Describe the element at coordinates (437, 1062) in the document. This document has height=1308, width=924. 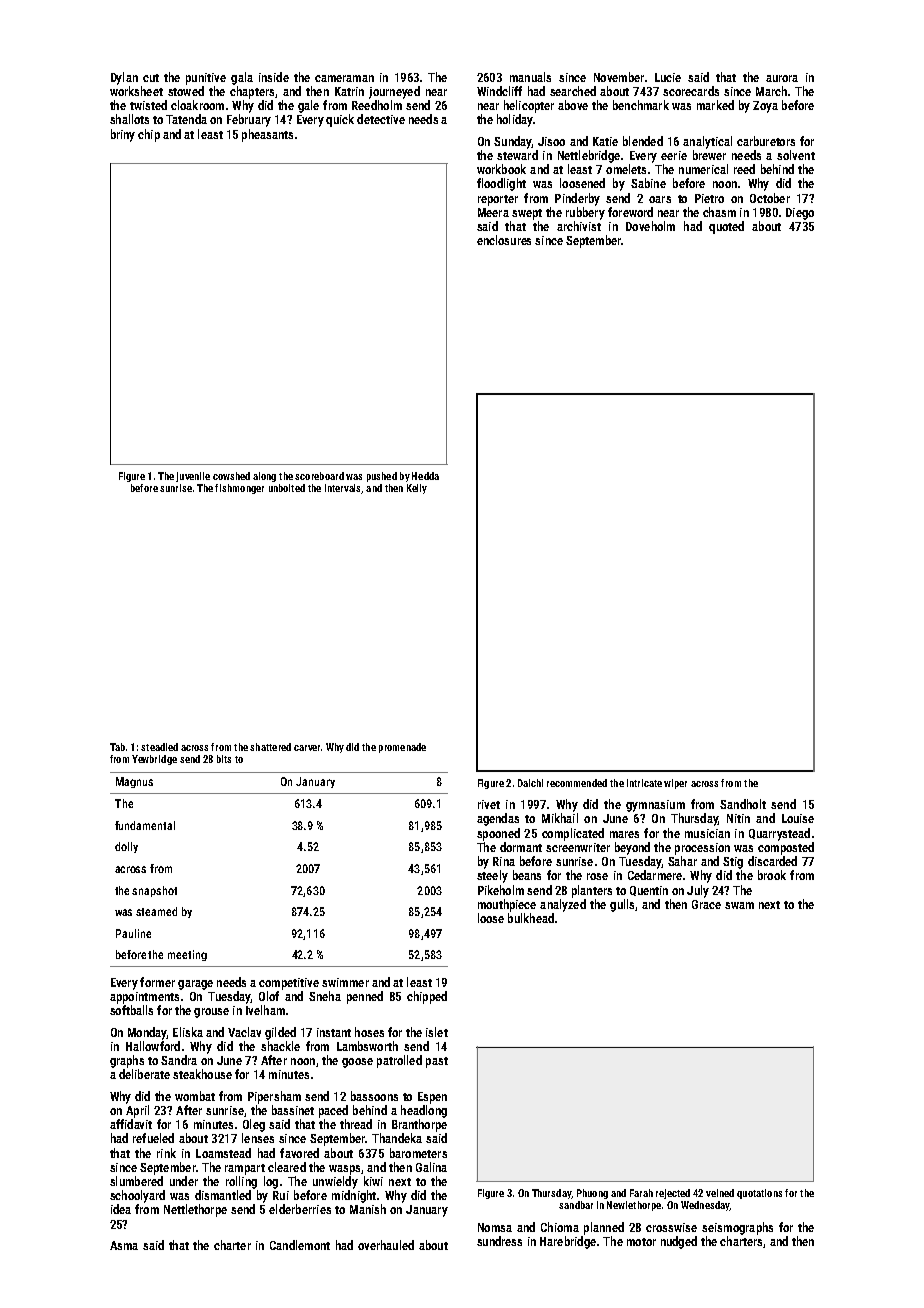
I see `past` at that location.
